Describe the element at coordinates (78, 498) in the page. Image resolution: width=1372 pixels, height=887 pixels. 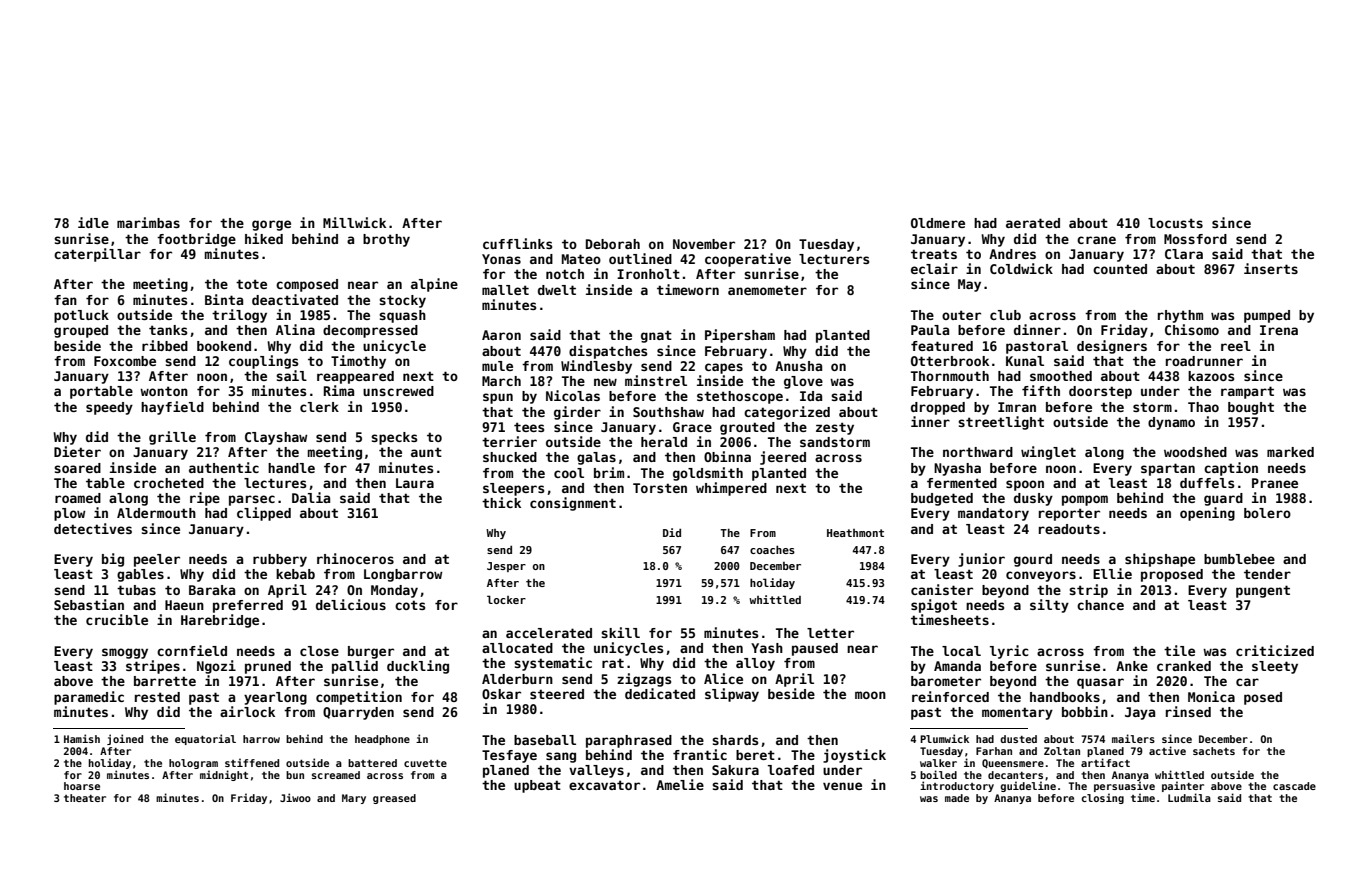
I see `roamed` at that location.
